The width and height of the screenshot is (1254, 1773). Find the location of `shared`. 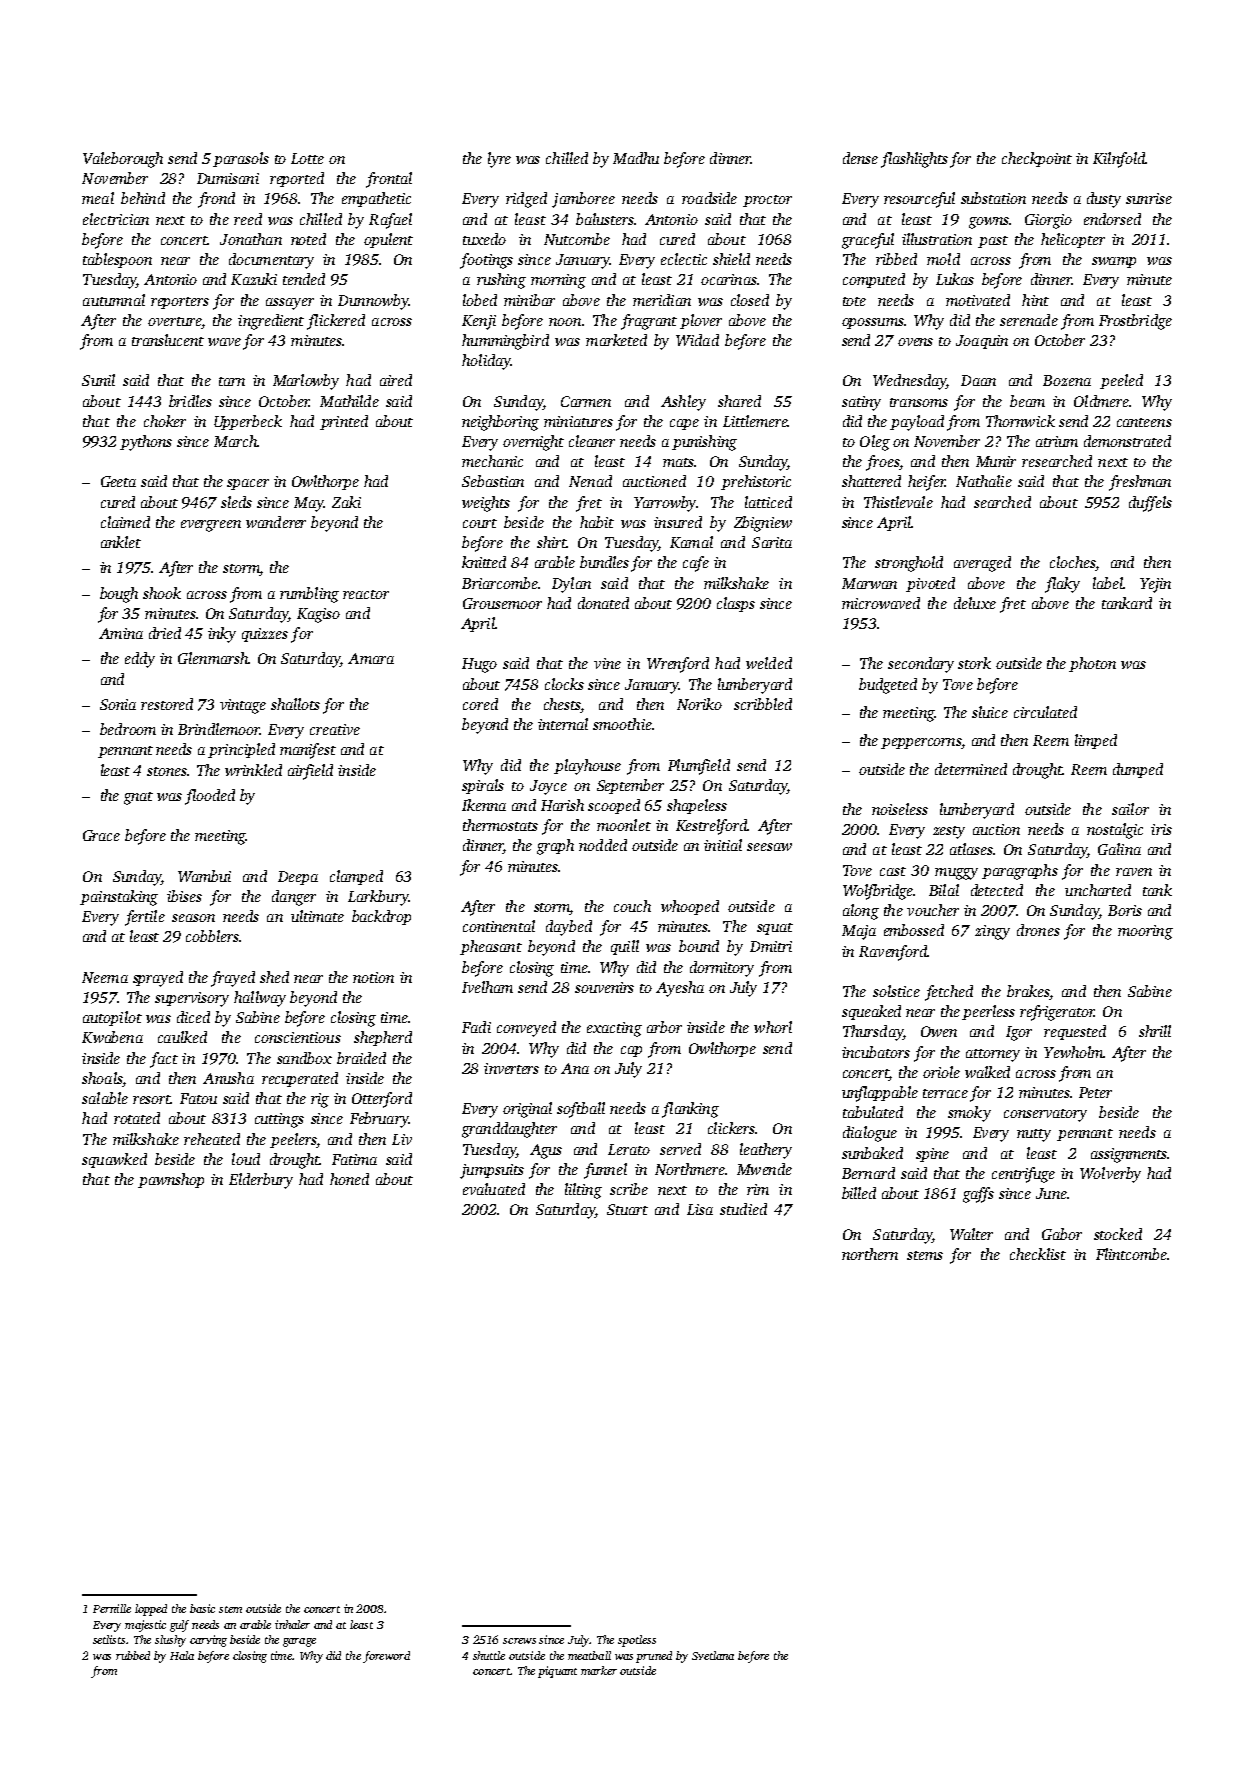

shared is located at coordinates (739, 401).
